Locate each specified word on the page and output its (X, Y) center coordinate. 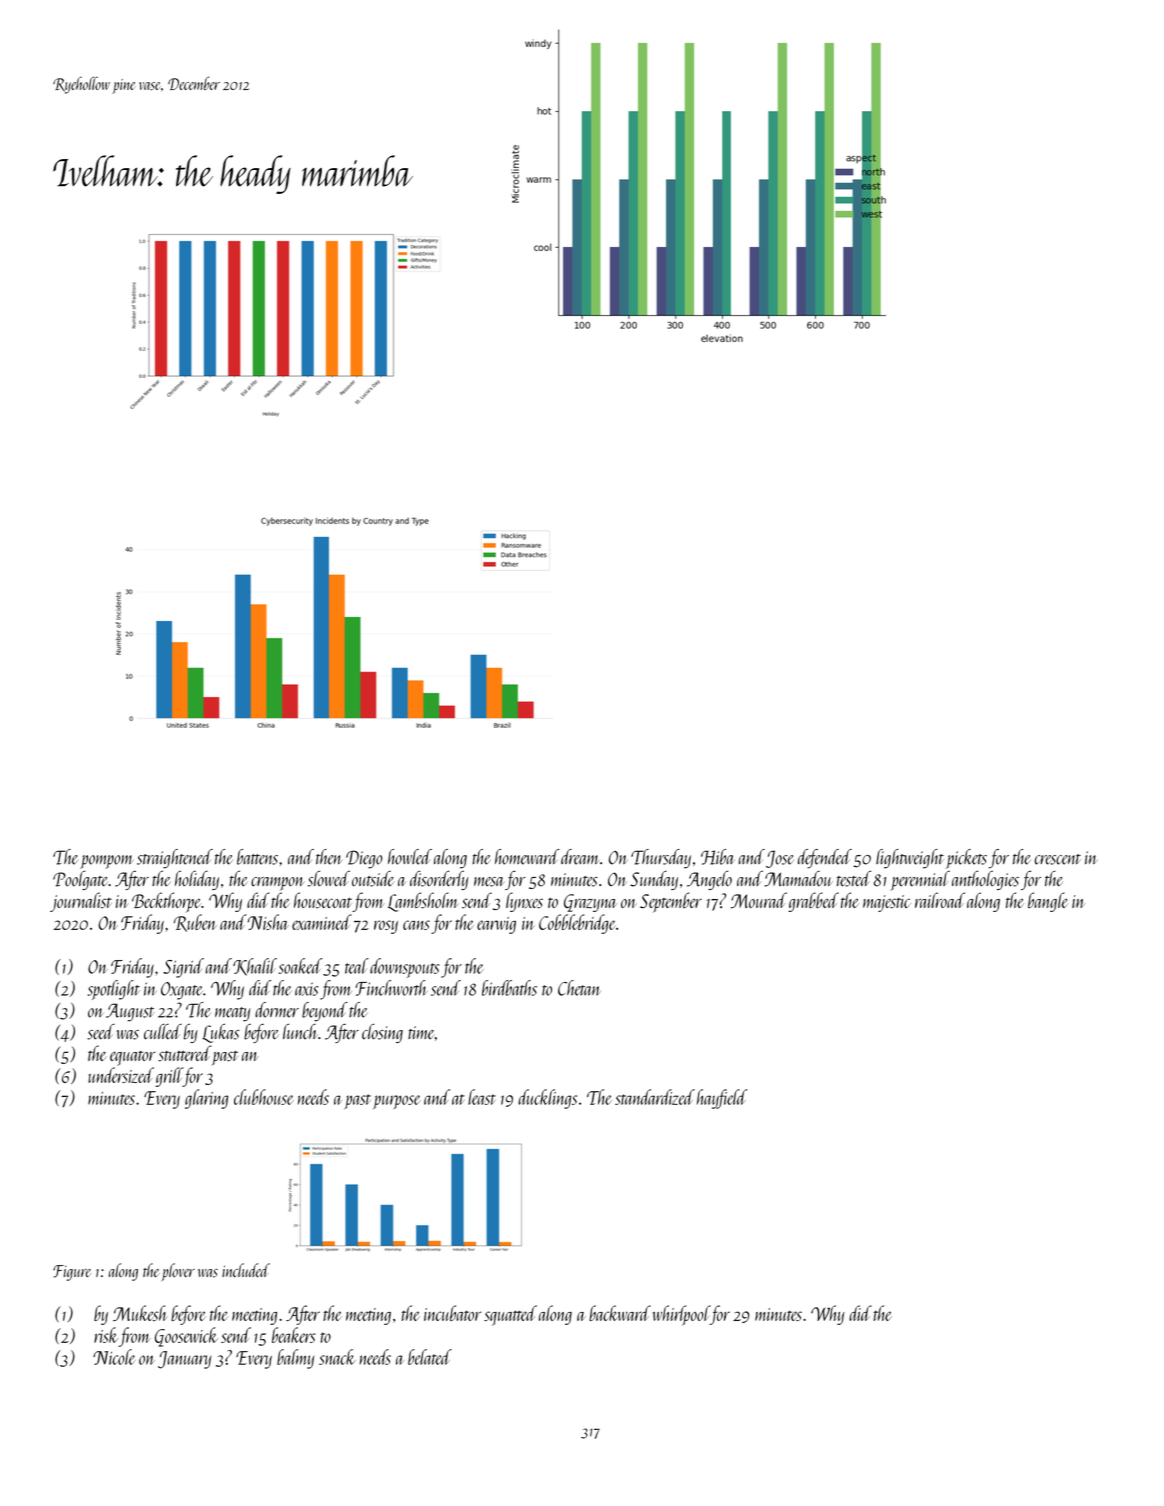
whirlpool (681, 1315)
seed (101, 1032)
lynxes (524, 902)
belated (430, 1357)
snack (337, 1357)
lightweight (910, 859)
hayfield (722, 1099)
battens (257, 857)
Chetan (579, 988)
